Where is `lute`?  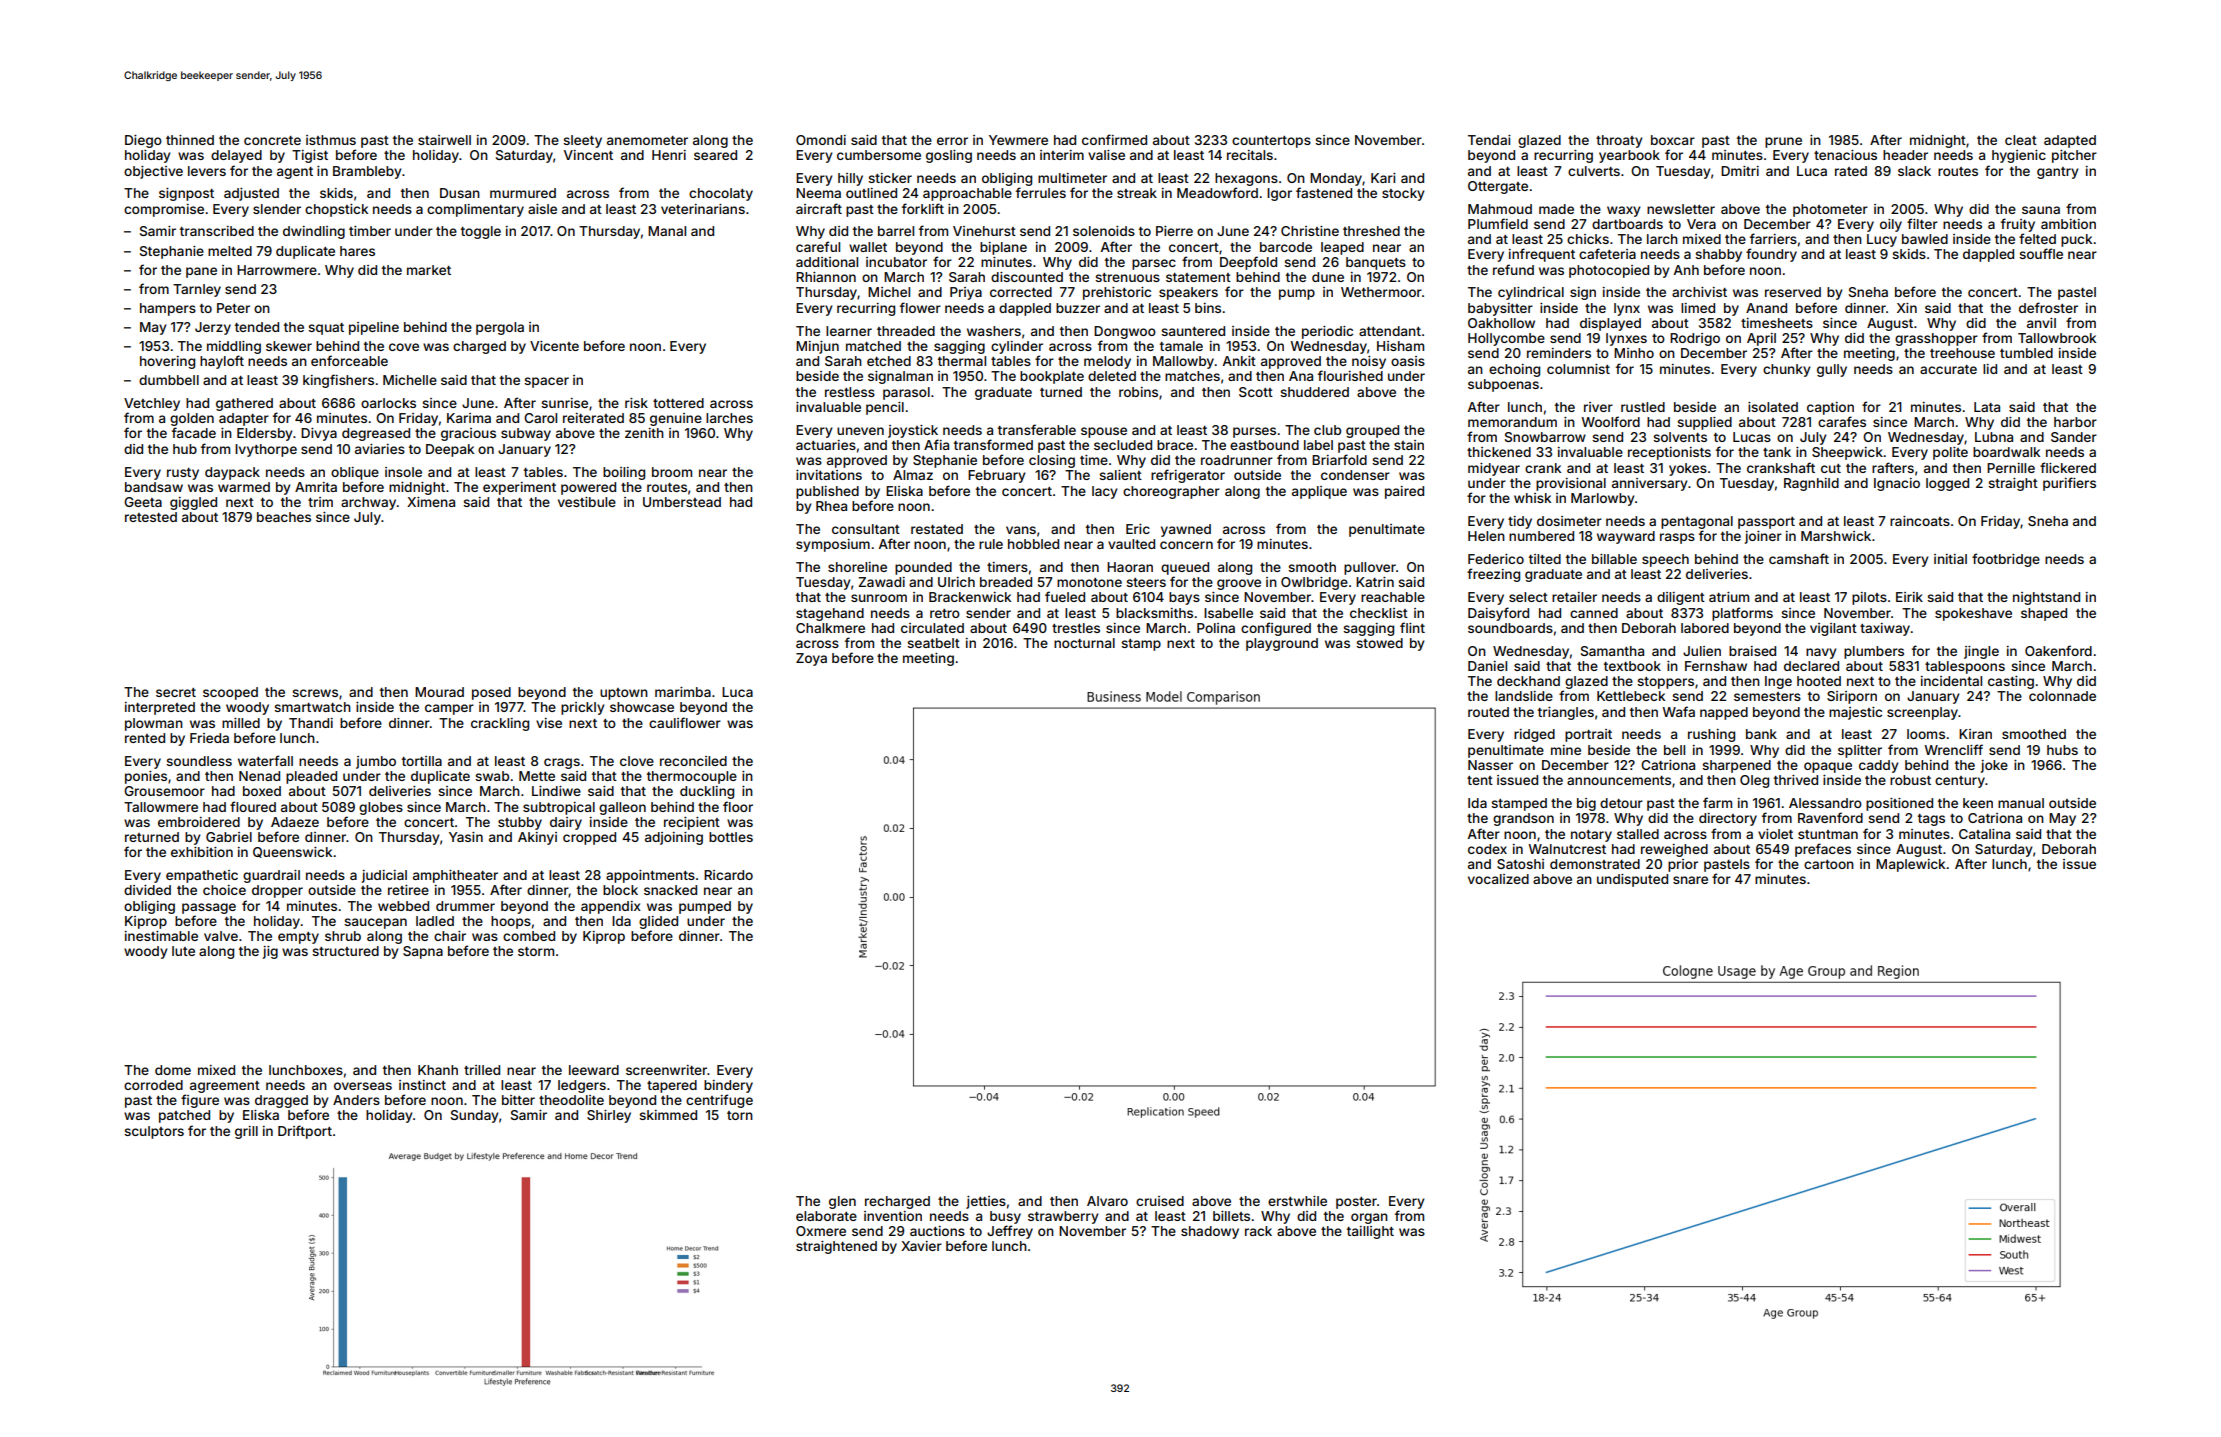
lute is located at coordinates (183, 951).
